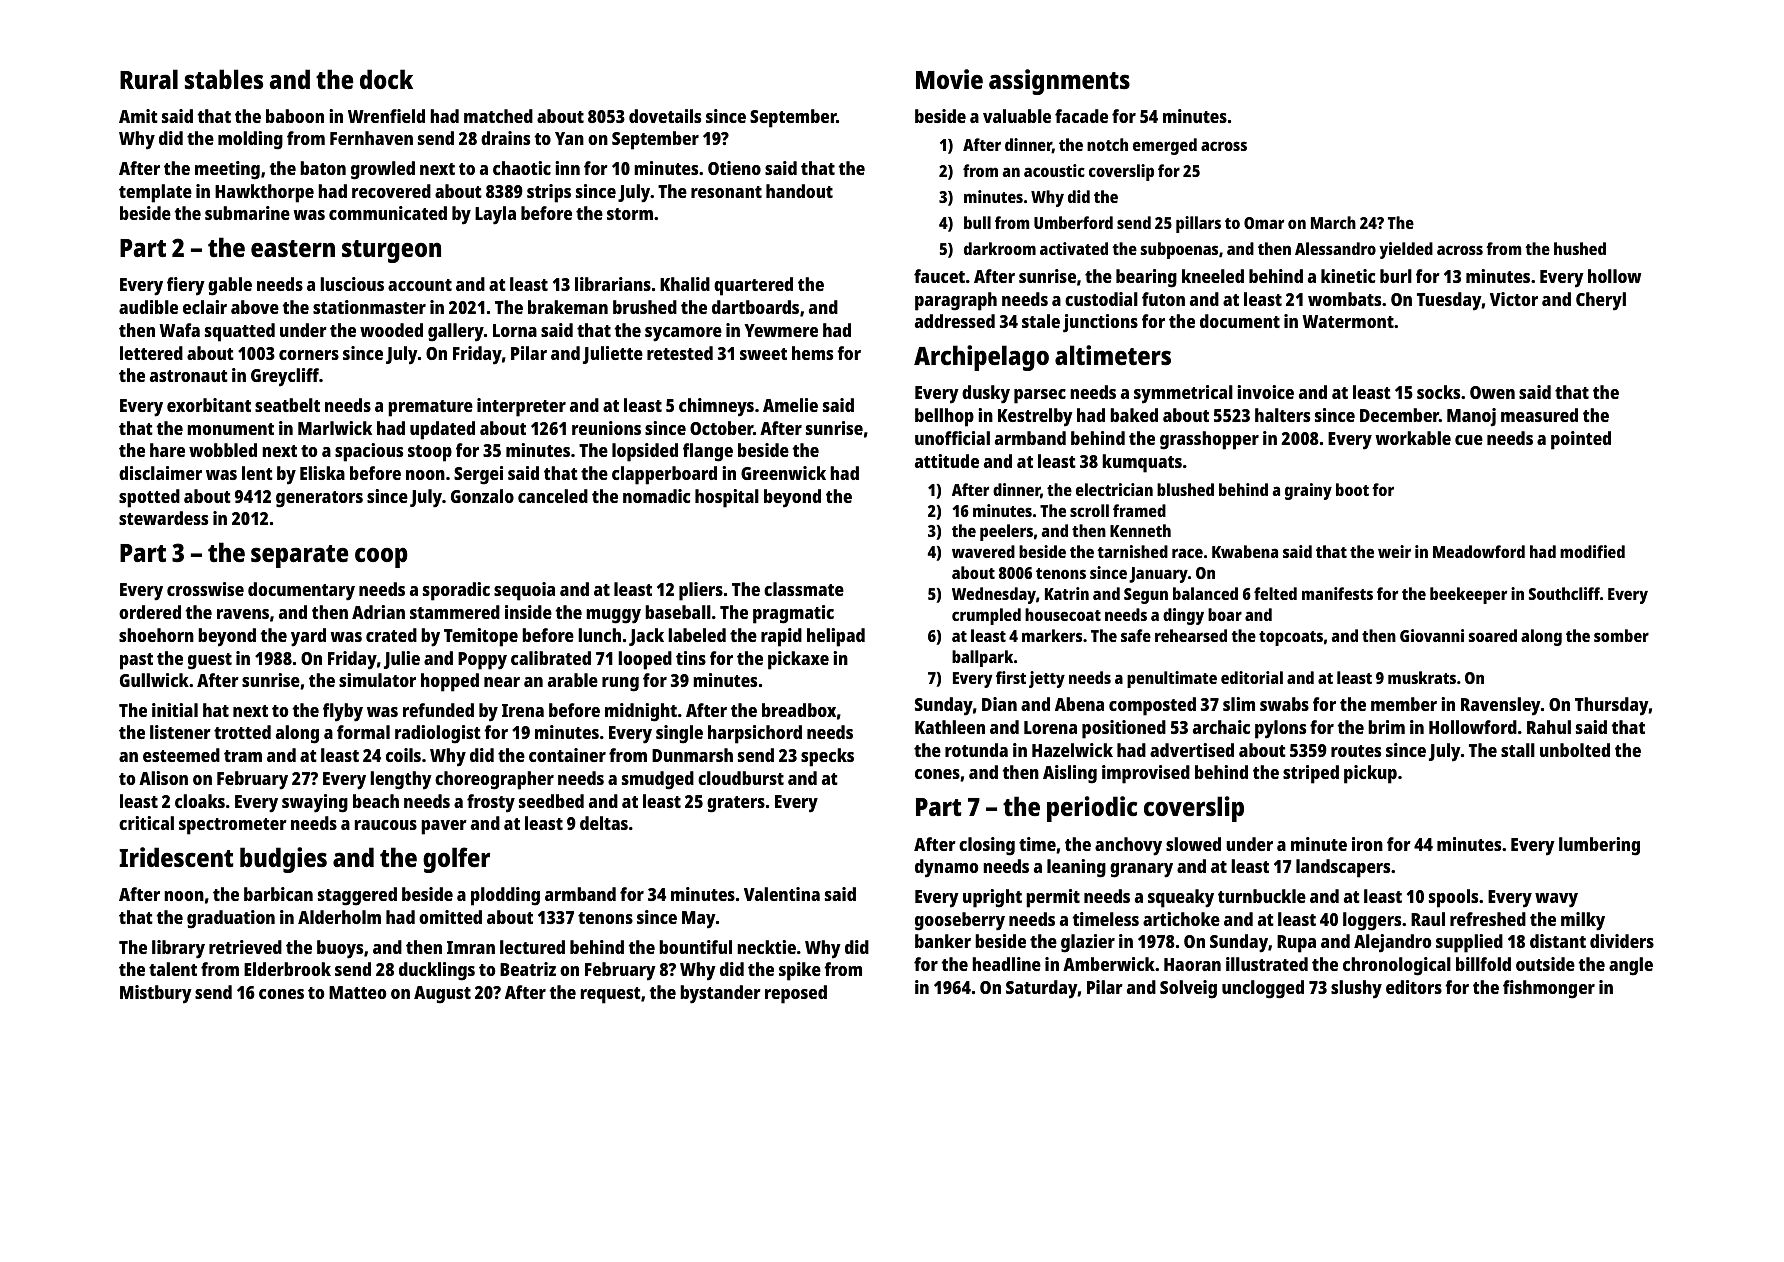 The image size is (1784, 1262). What do you see at coordinates (1193, 844) in the document?
I see `slowed` at bounding box center [1193, 844].
